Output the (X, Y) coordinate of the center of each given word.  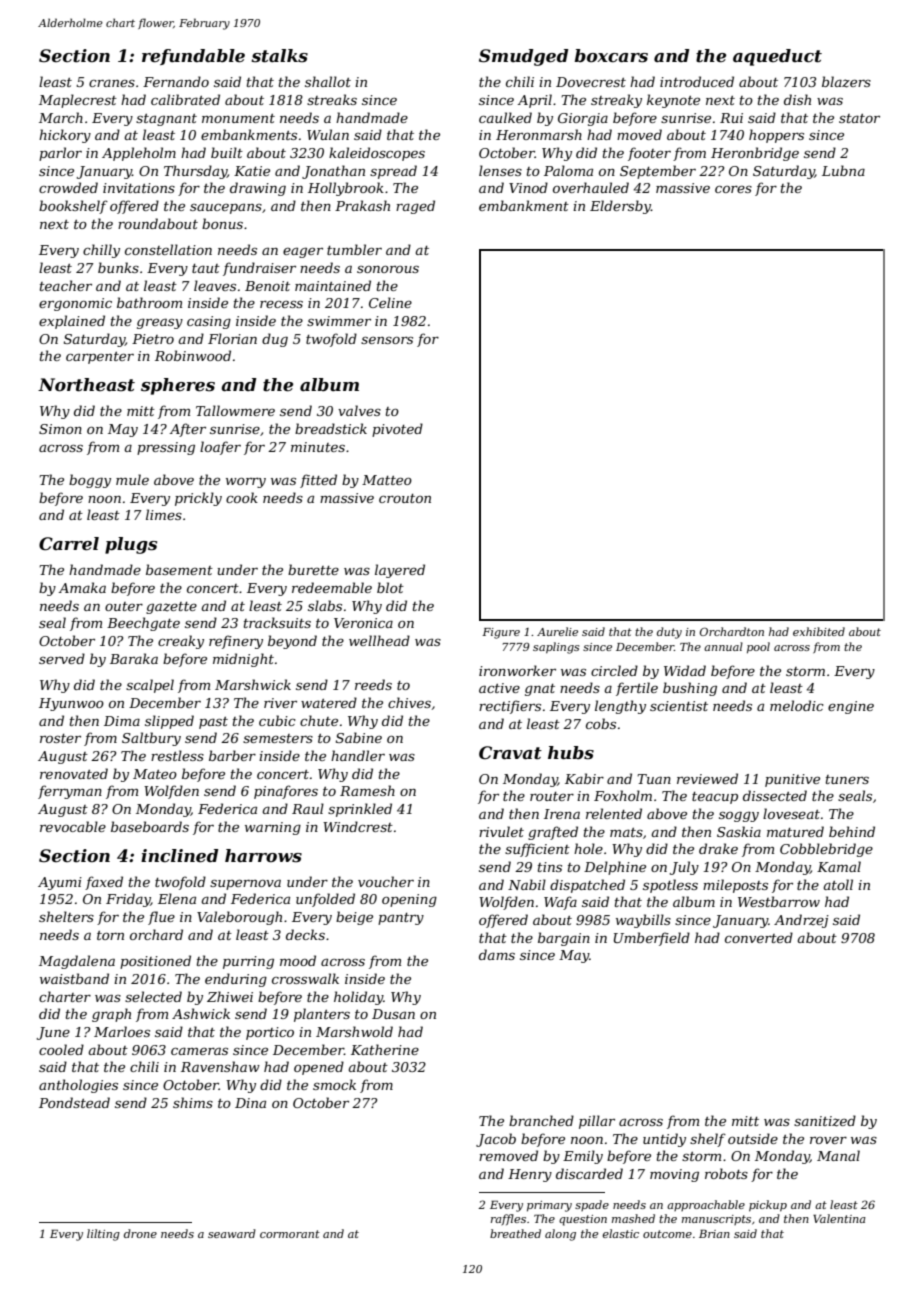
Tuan (654, 779)
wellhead (379, 640)
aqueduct (777, 57)
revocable (73, 826)
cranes (112, 83)
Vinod (528, 187)
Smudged (524, 57)
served (62, 658)
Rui (731, 118)
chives (409, 702)
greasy (160, 323)
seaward (232, 1233)
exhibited (819, 631)
